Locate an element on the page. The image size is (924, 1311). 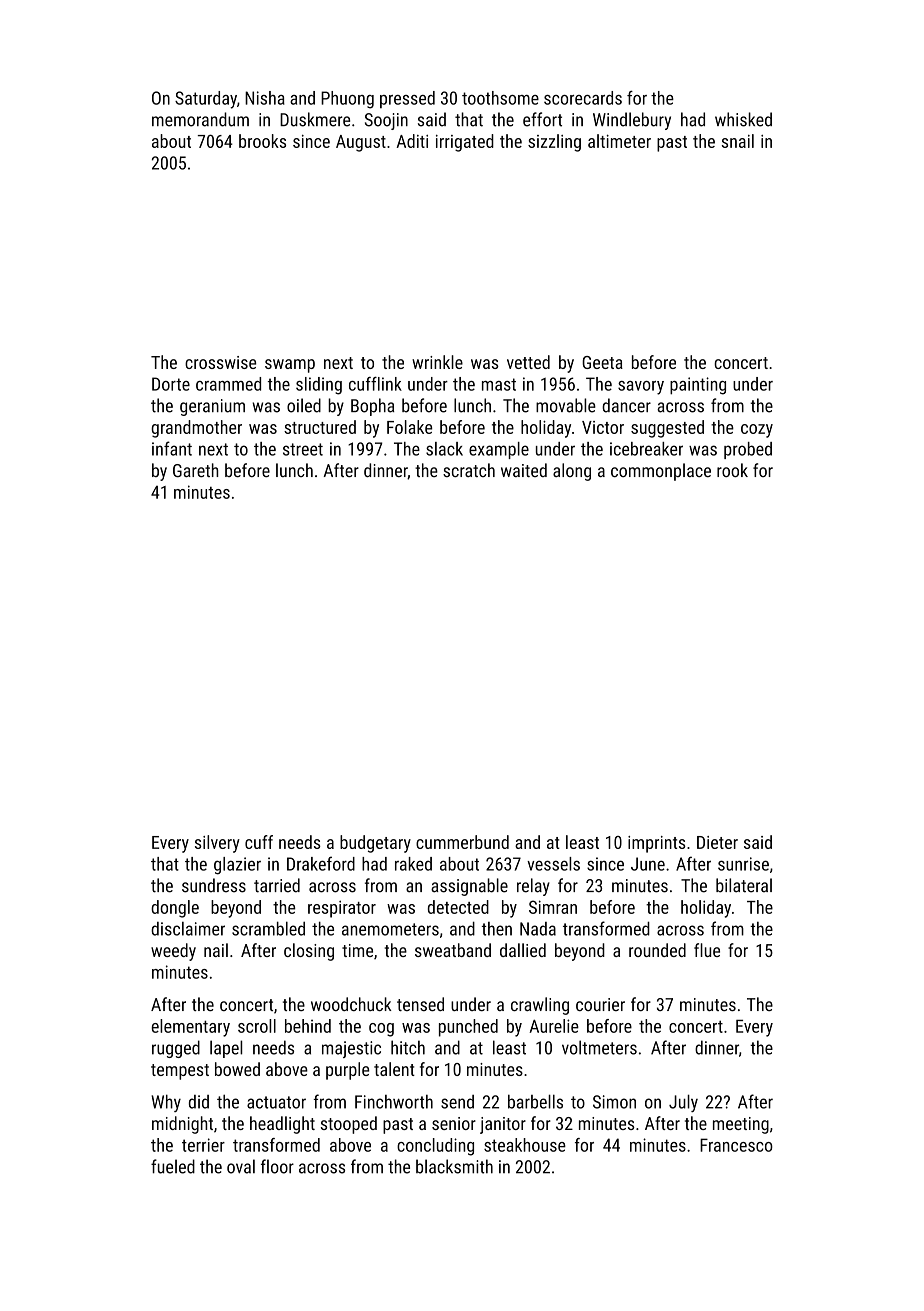
scratch is located at coordinates (469, 470).
